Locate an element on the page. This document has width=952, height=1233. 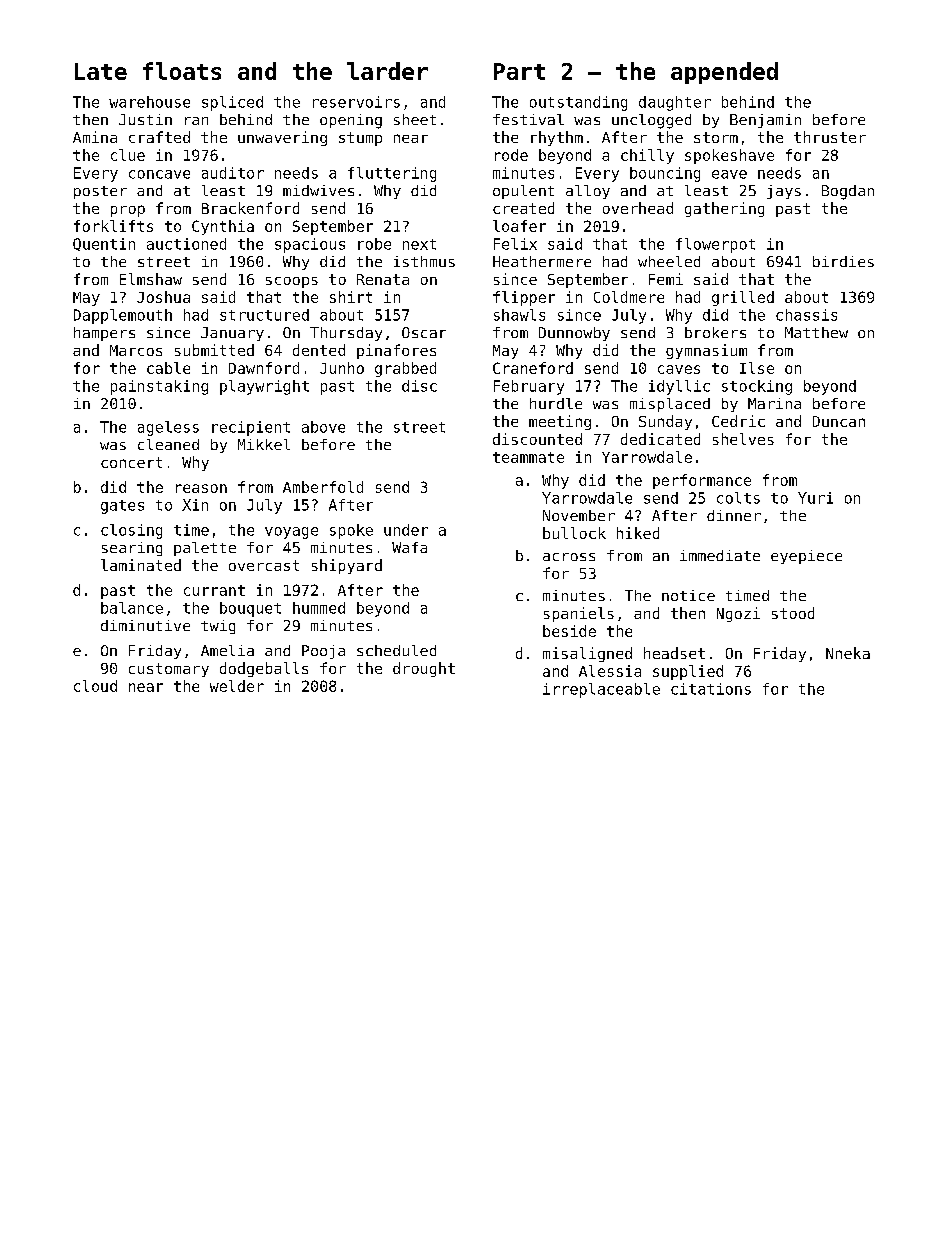
eave is located at coordinates (729, 174).
